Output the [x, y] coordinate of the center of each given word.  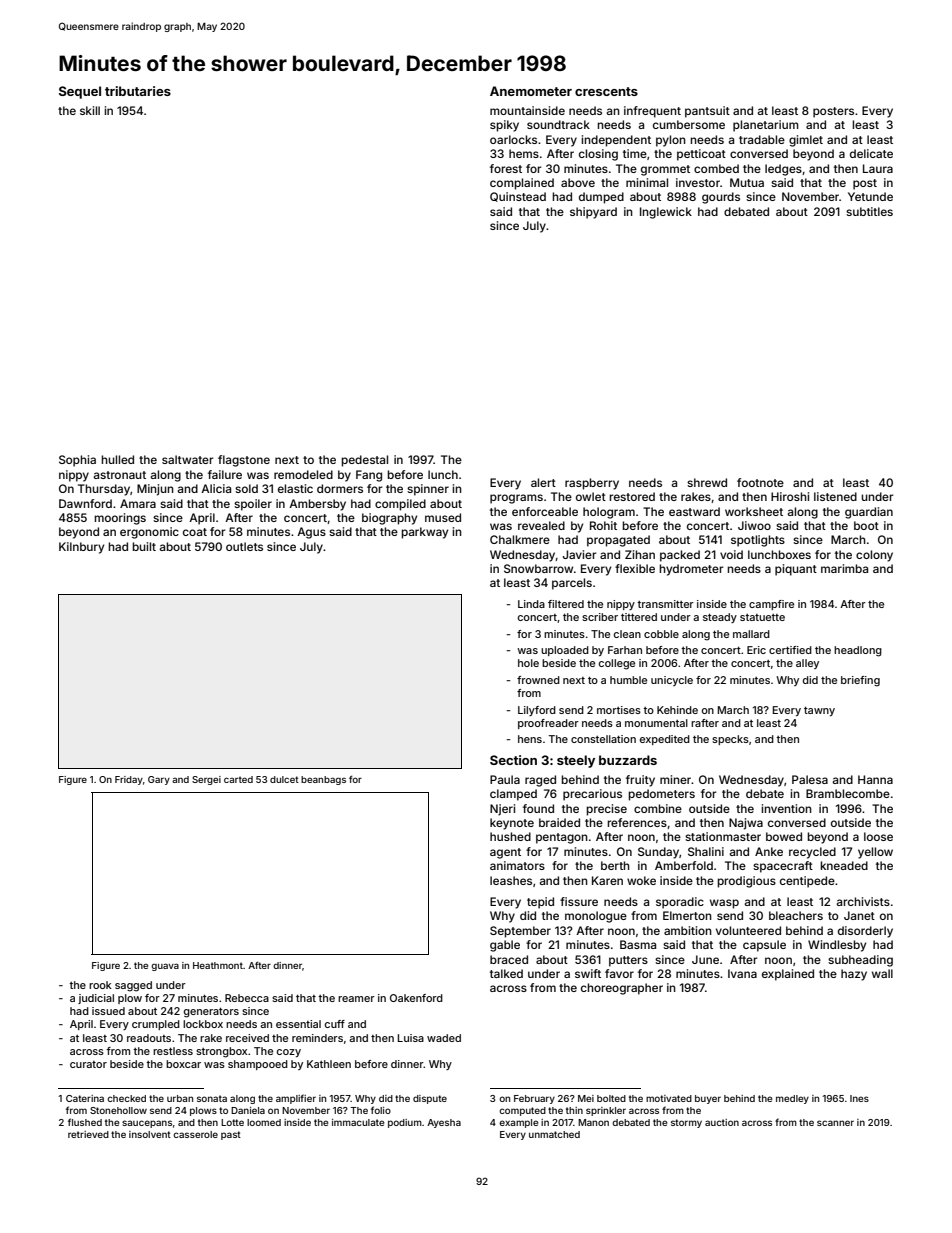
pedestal [364, 461]
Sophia [77, 461]
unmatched [554, 1134]
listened [835, 496]
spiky [504, 126]
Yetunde [870, 196]
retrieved [88, 1134]
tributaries [138, 91]
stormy [686, 1123]
